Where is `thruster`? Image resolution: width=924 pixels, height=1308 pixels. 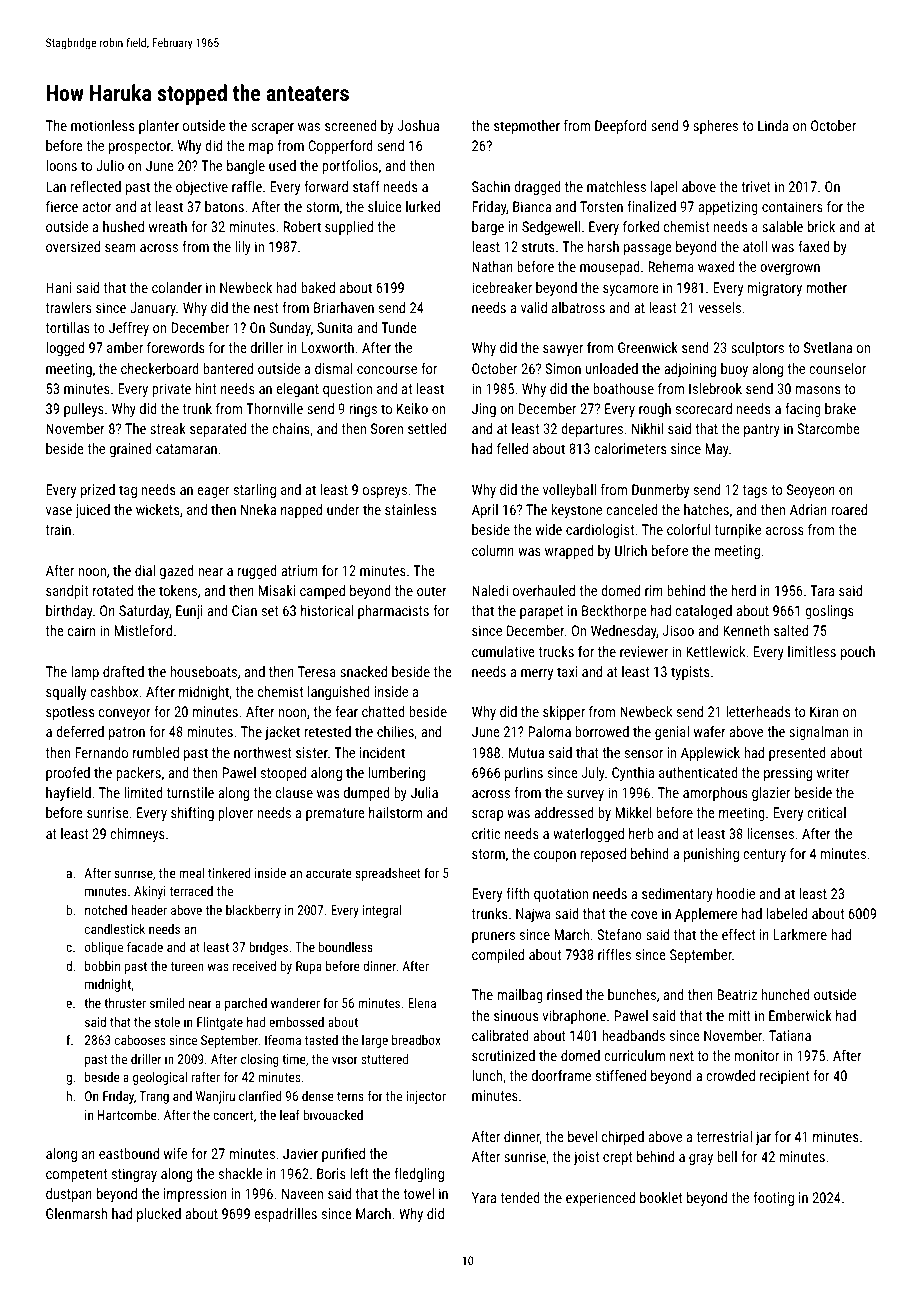 thruster is located at coordinates (125, 1003).
